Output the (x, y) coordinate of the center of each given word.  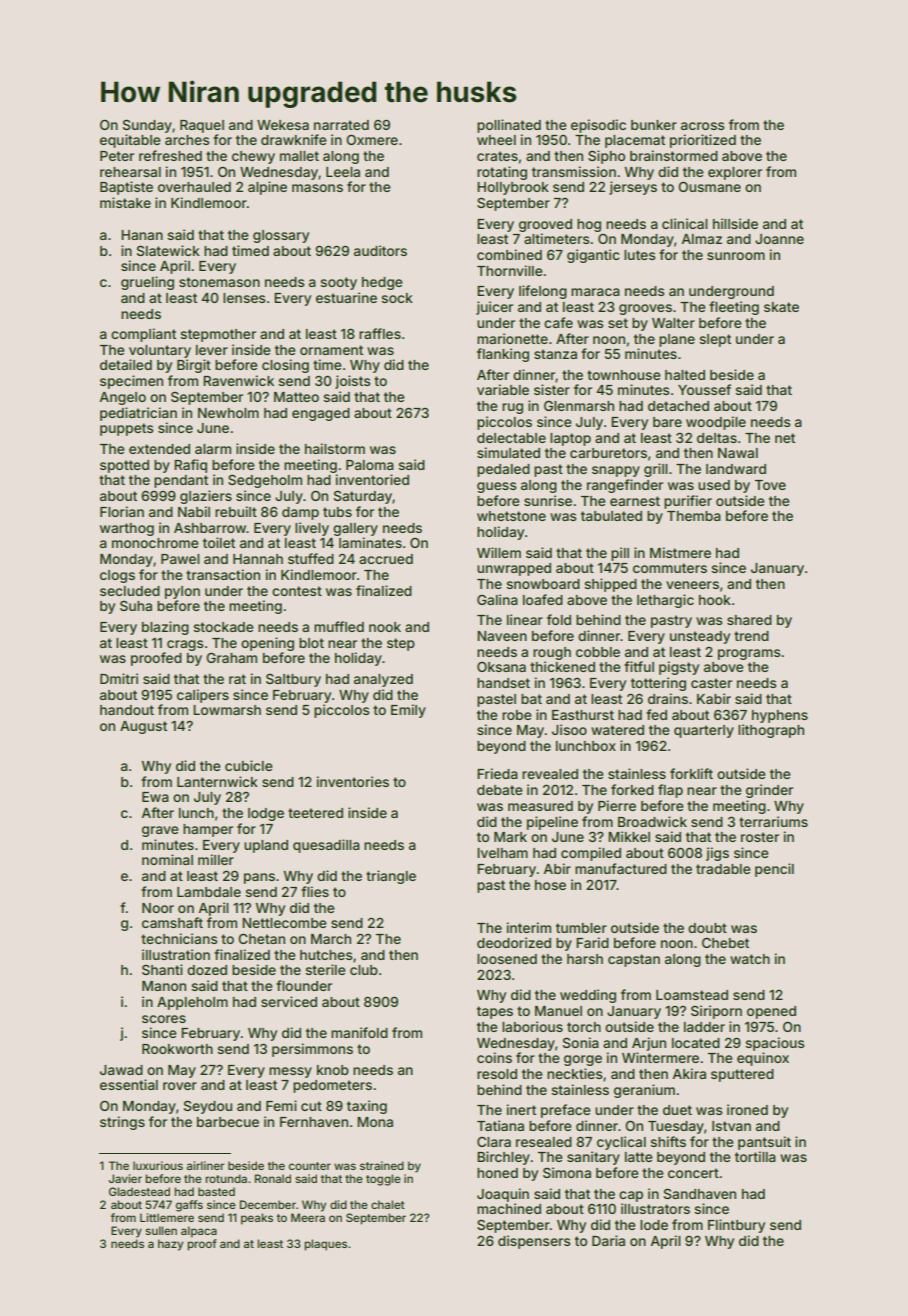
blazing (165, 628)
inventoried (372, 479)
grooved (545, 225)
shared (749, 620)
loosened (507, 959)
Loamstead (692, 995)
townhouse (624, 375)
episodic (598, 126)
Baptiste (126, 188)
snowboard (543, 584)
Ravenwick (238, 380)
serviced (289, 1001)
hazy (170, 1245)
